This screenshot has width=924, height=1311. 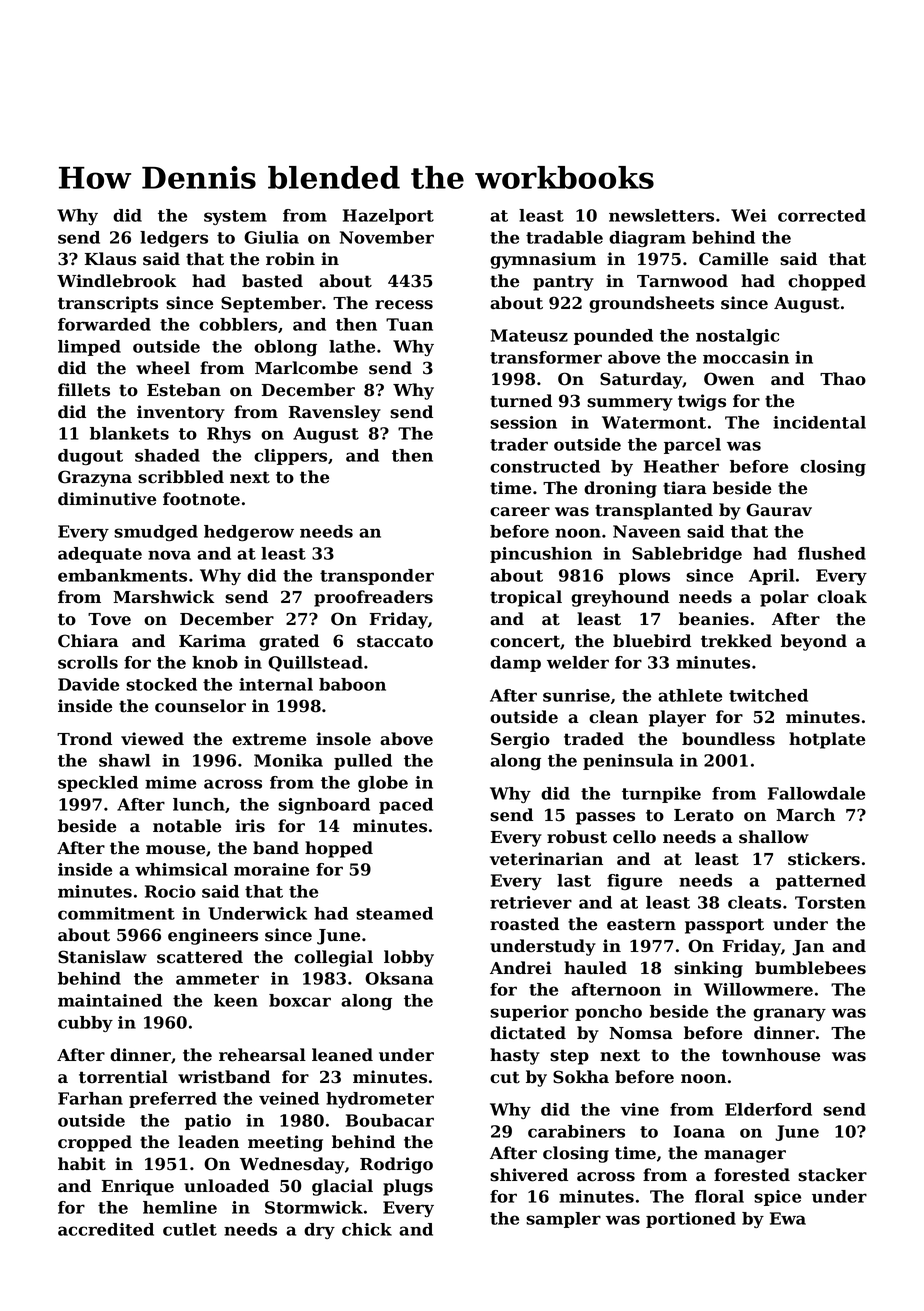 What do you see at coordinates (343, 739) in the screenshot?
I see `insole` at bounding box center [343, 739].
